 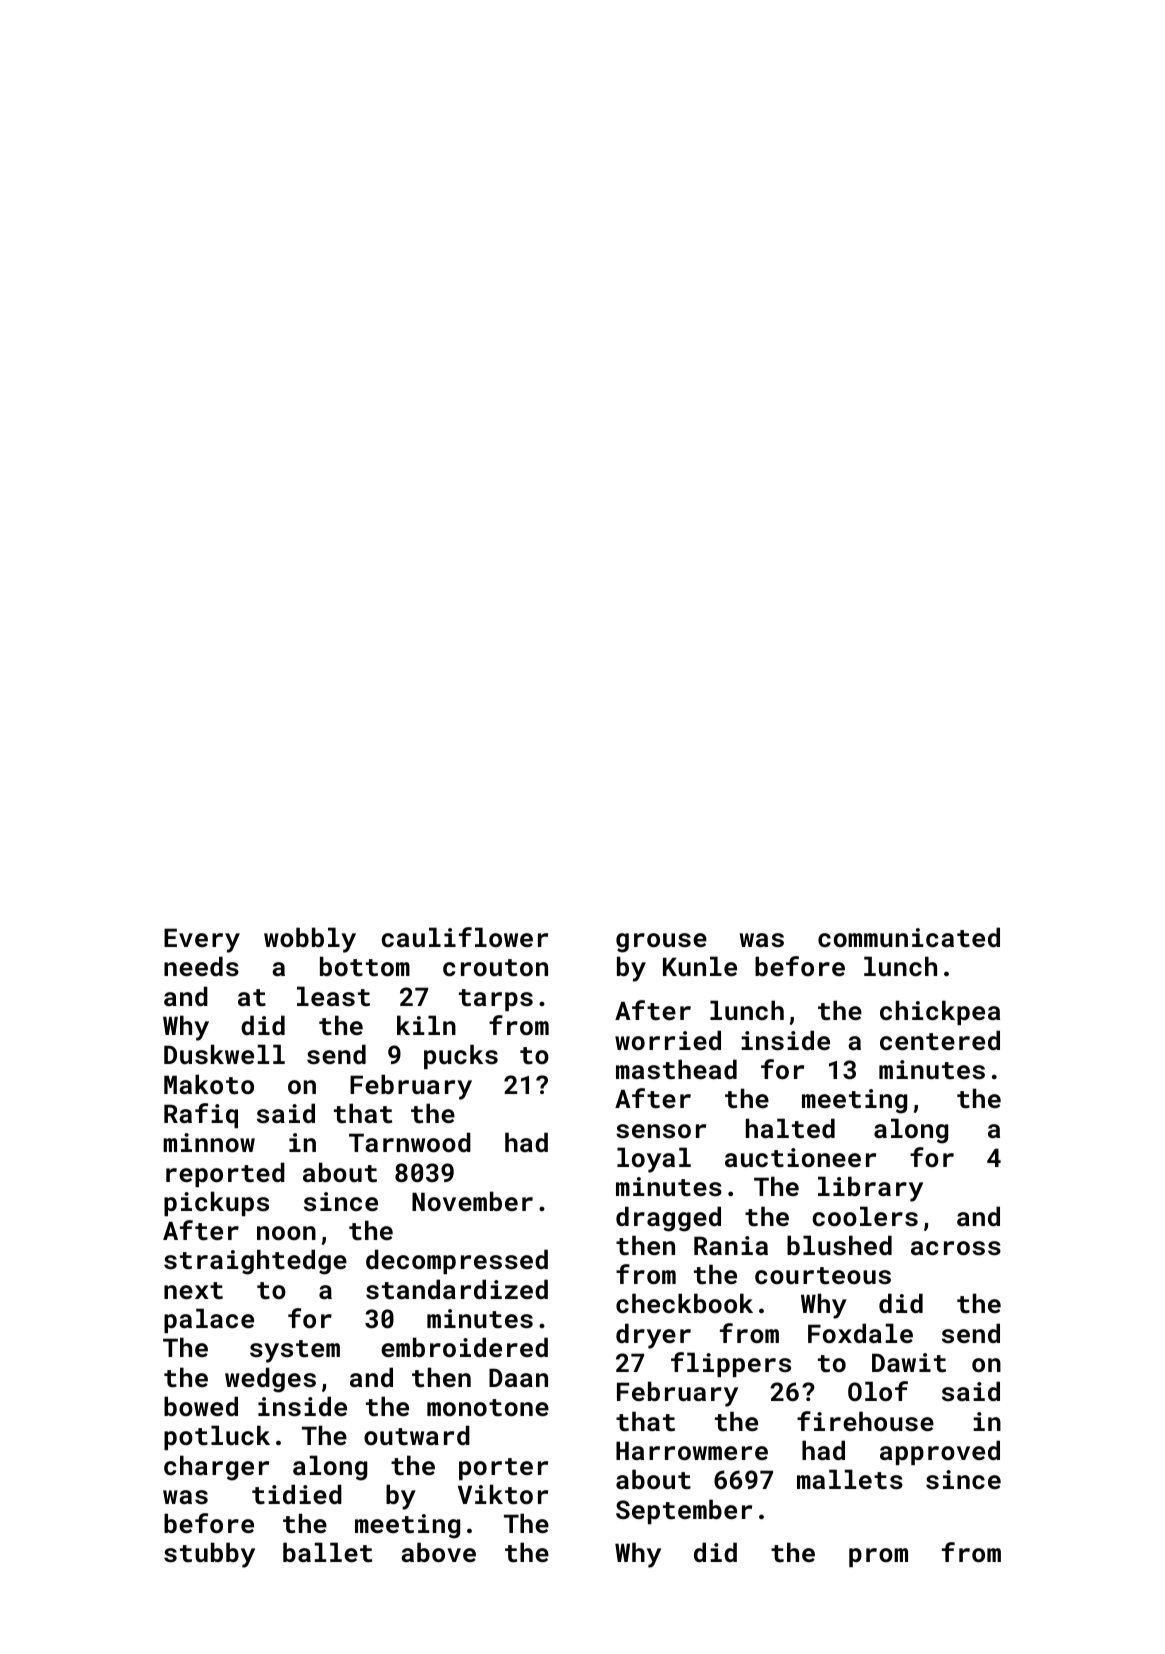 What do you see at coordinates (202, 940) in the image?
I see `Every` at bounding box center [202, 940].
